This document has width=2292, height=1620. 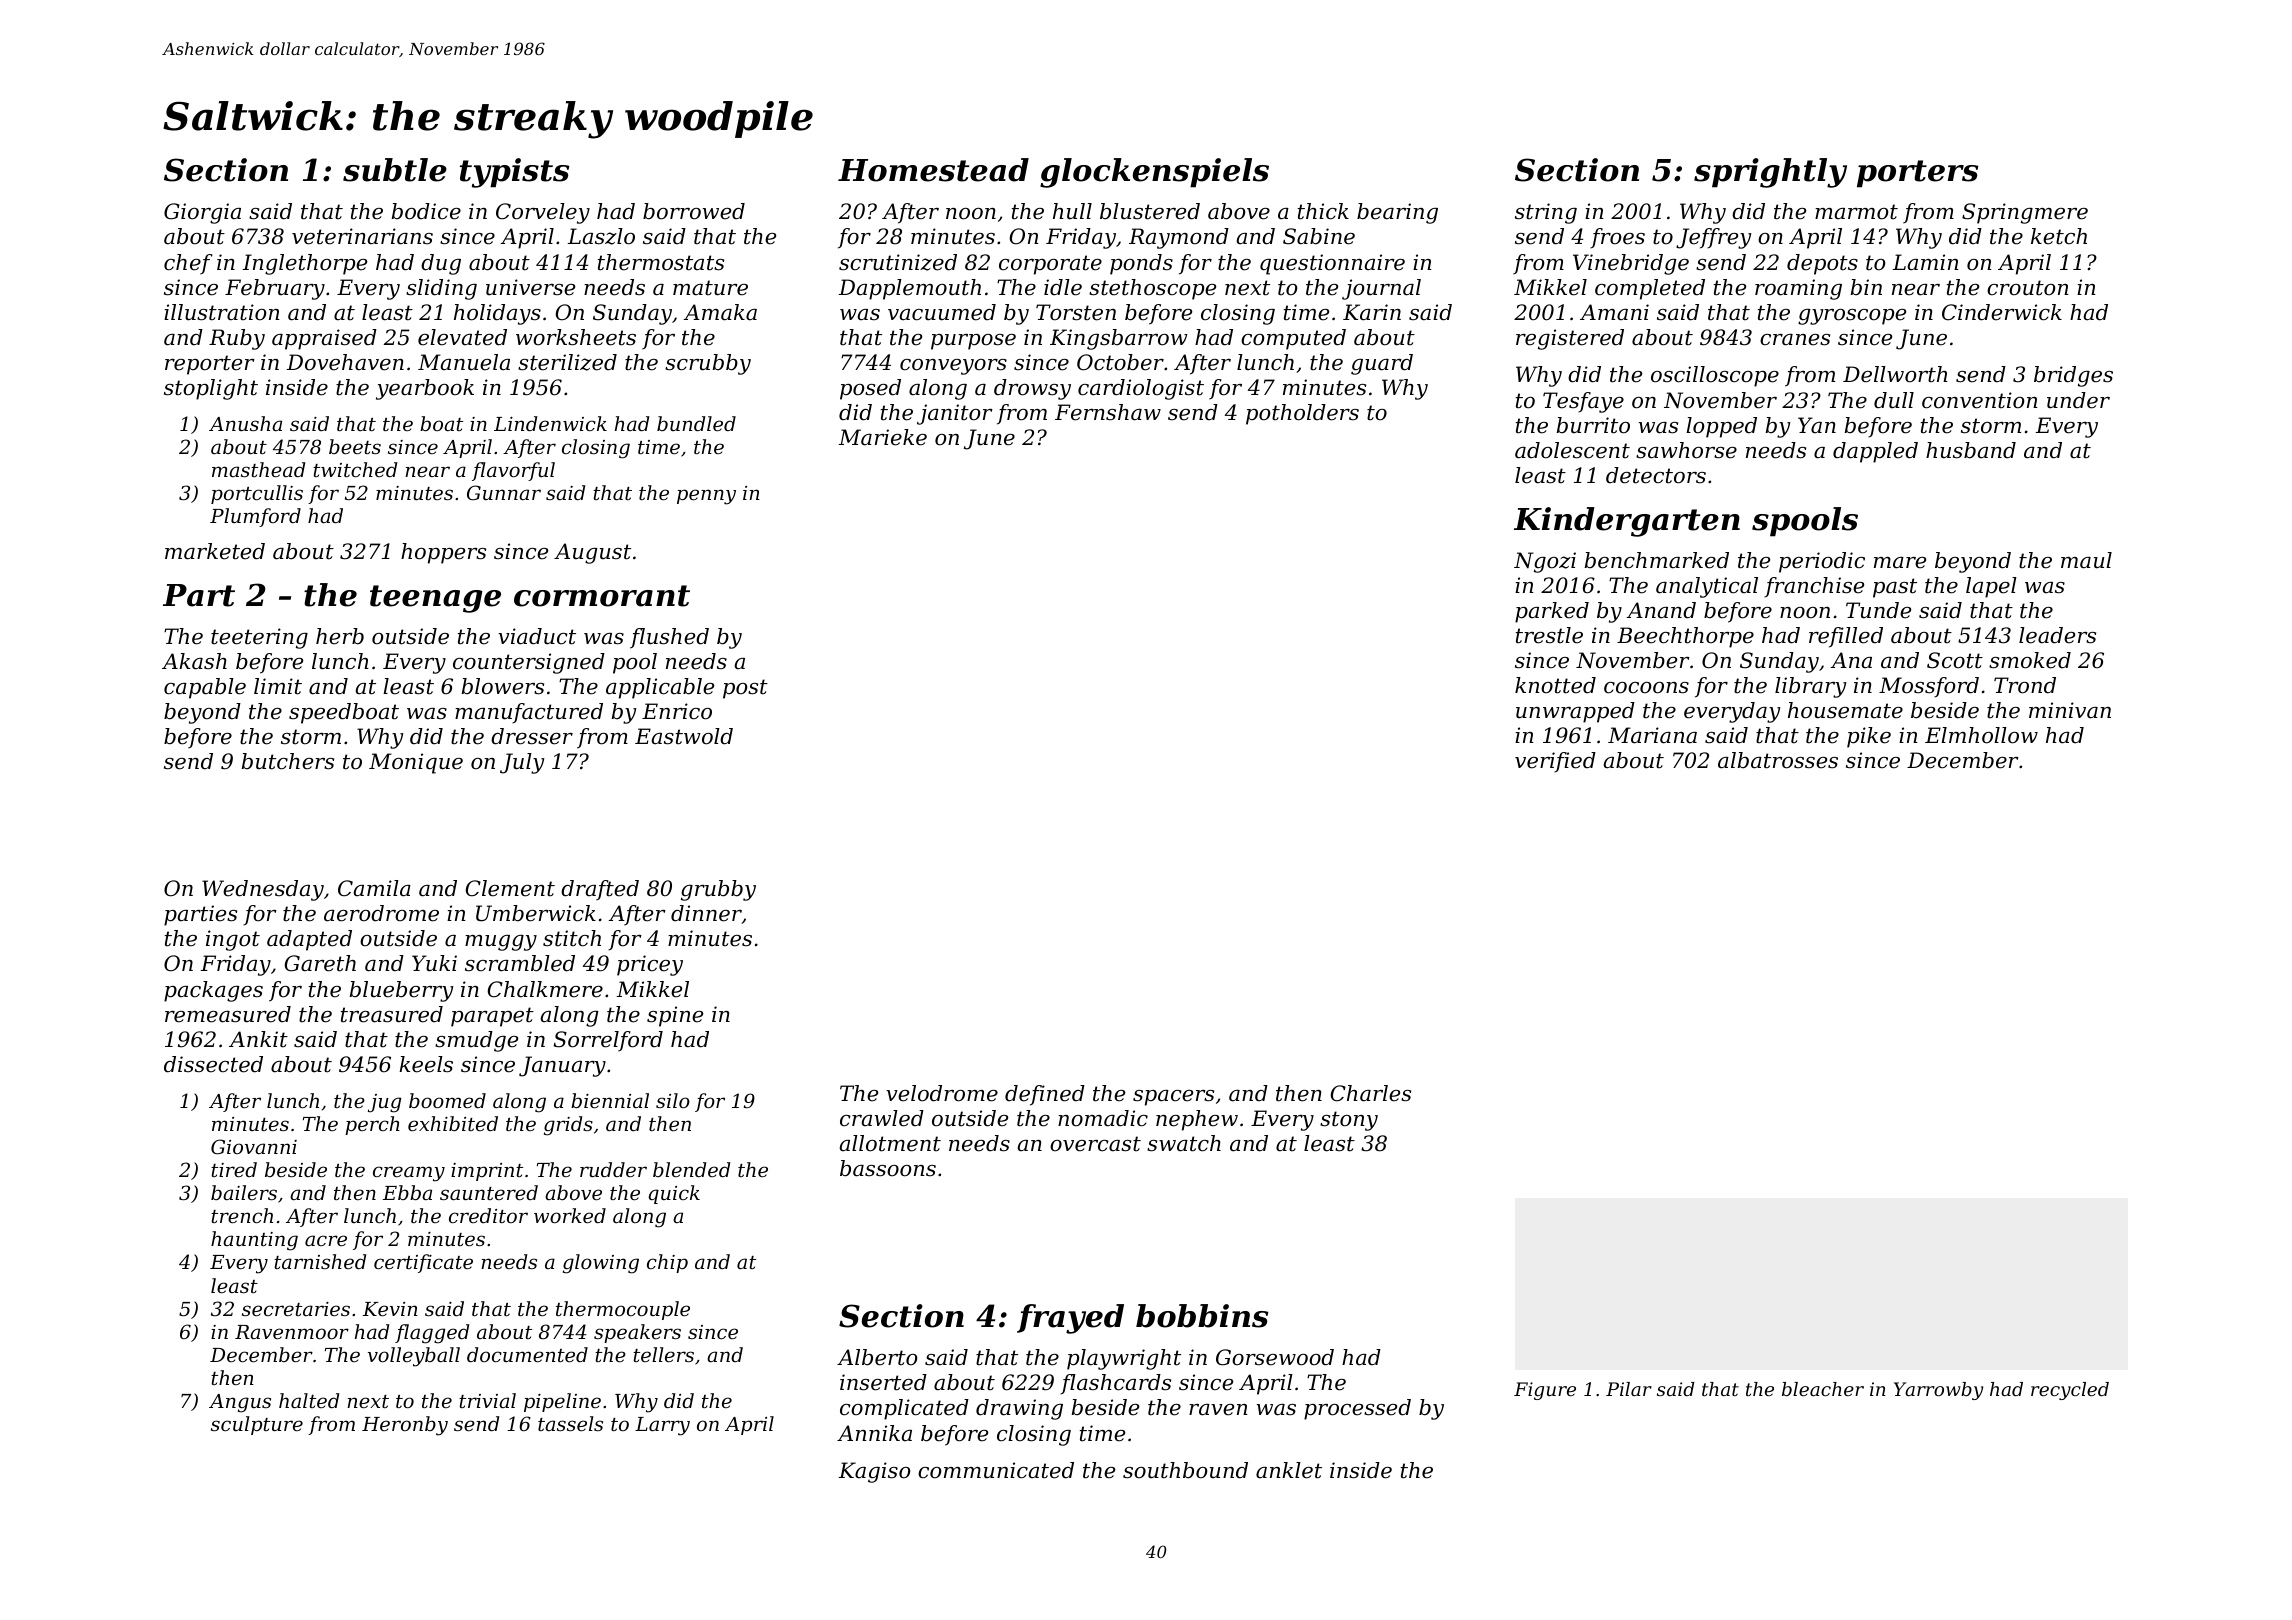 I want to click on penny, so click(x=706, y=497).
